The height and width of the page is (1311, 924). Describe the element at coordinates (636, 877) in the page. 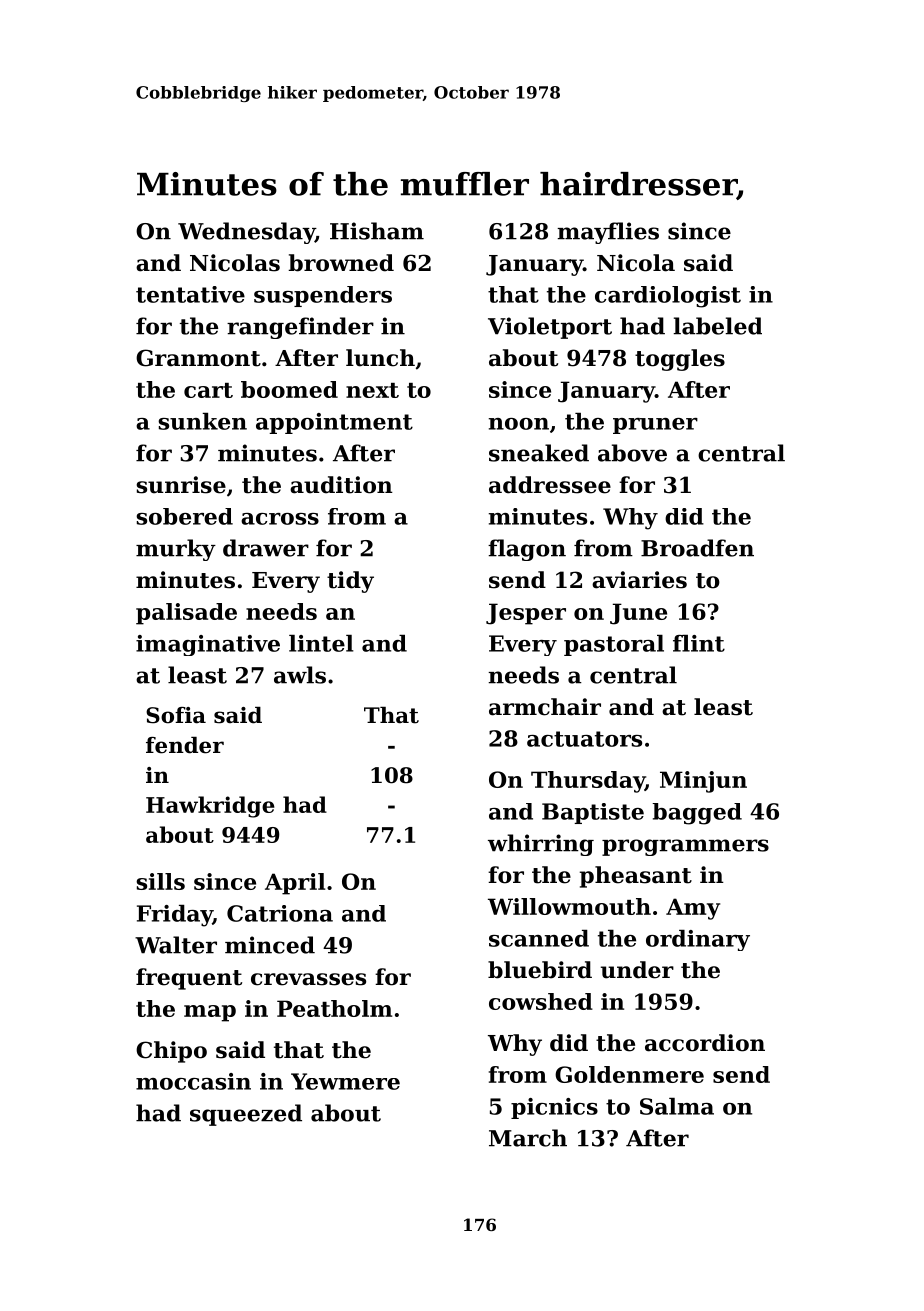

I see `pheasant` at that location.
